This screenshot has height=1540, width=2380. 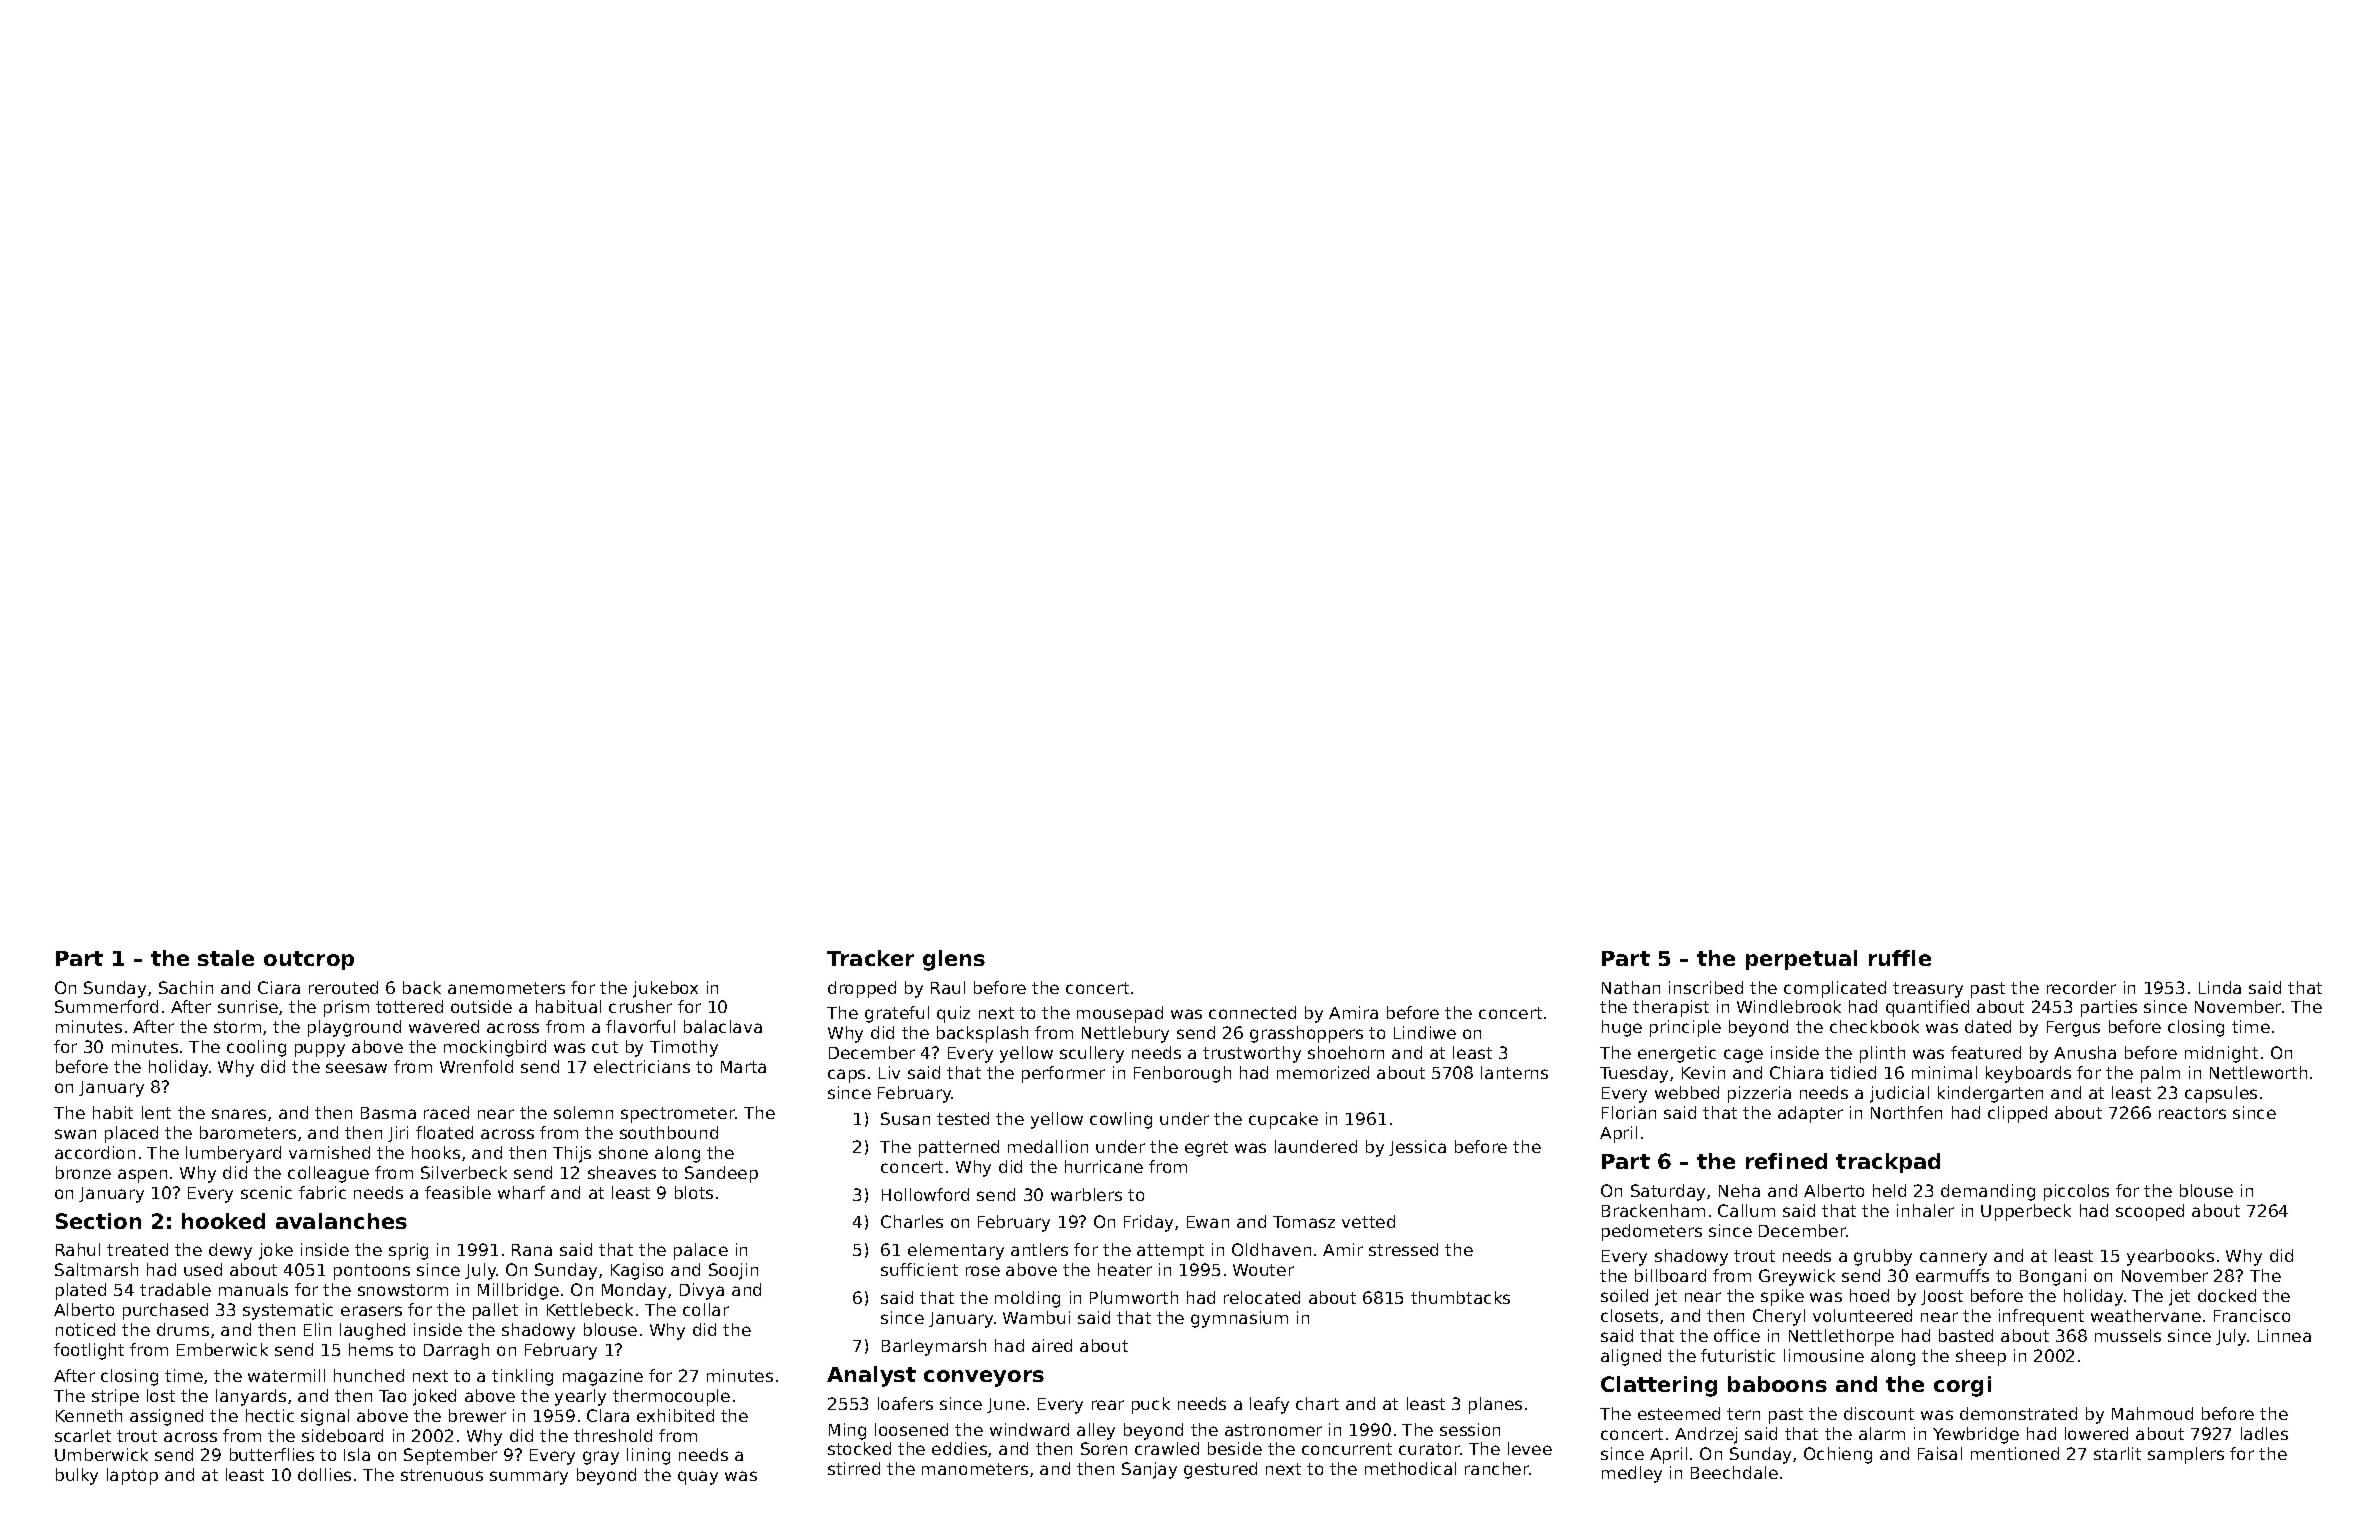 What do you see at coordinates (165, 1311) in the screenshot?
I see `purchased` at bounding box center [165, 1311].
